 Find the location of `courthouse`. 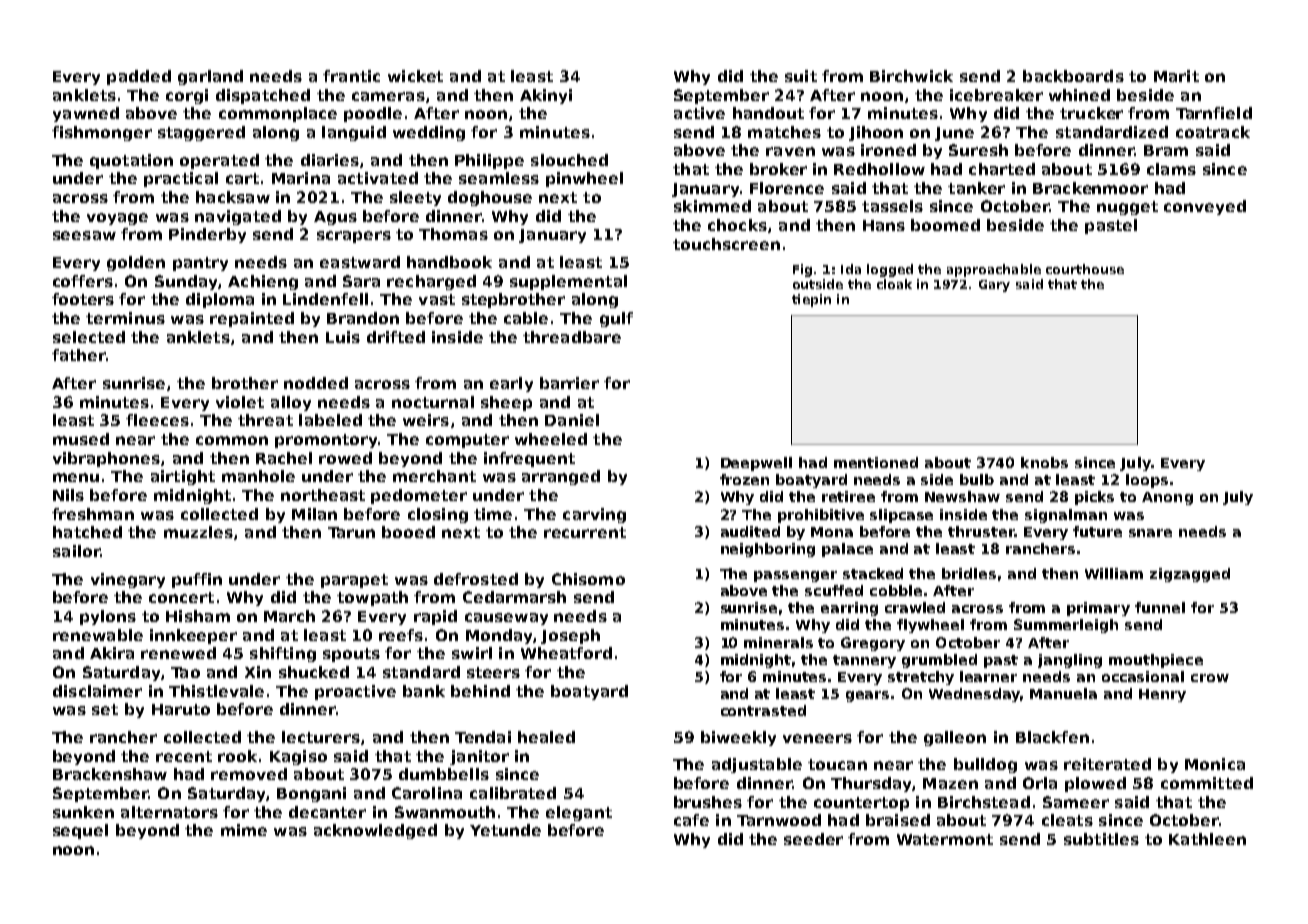

courthouse is located at coordinates (1085, 269).
